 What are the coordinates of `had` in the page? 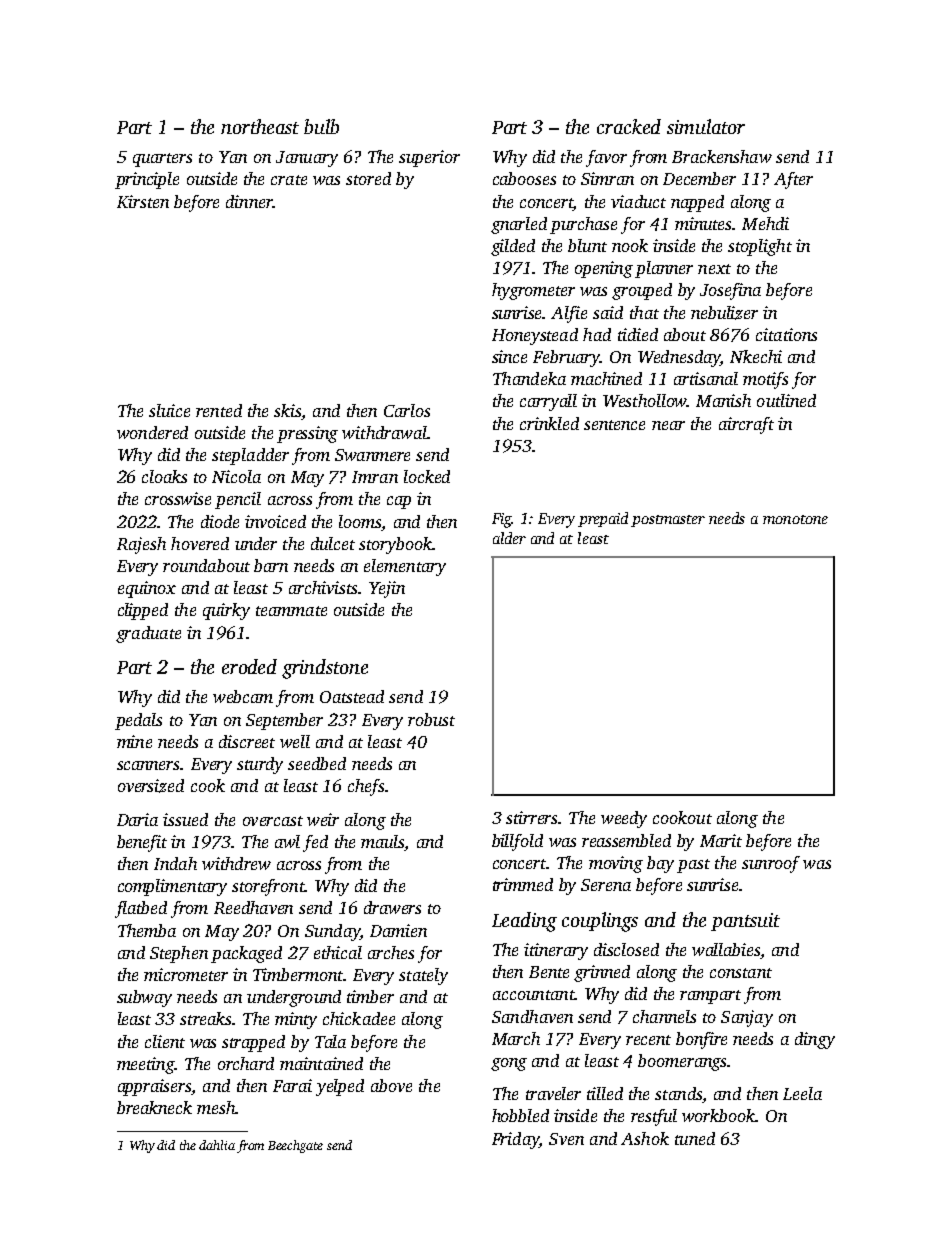 It's located at (597, 334).
